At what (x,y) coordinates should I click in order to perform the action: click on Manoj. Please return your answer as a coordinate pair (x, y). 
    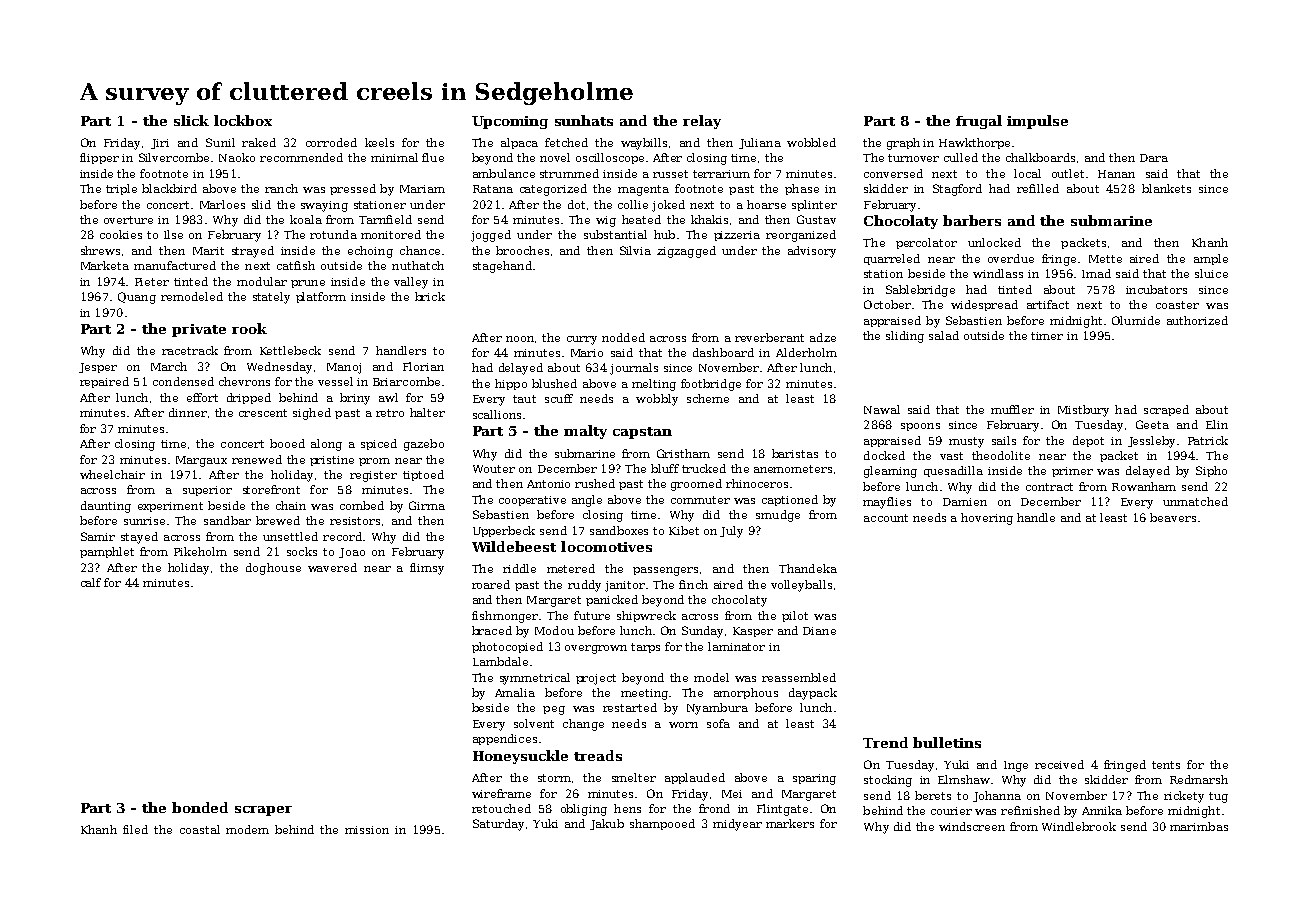
    Looking at the image, I should click on (344, 368).
